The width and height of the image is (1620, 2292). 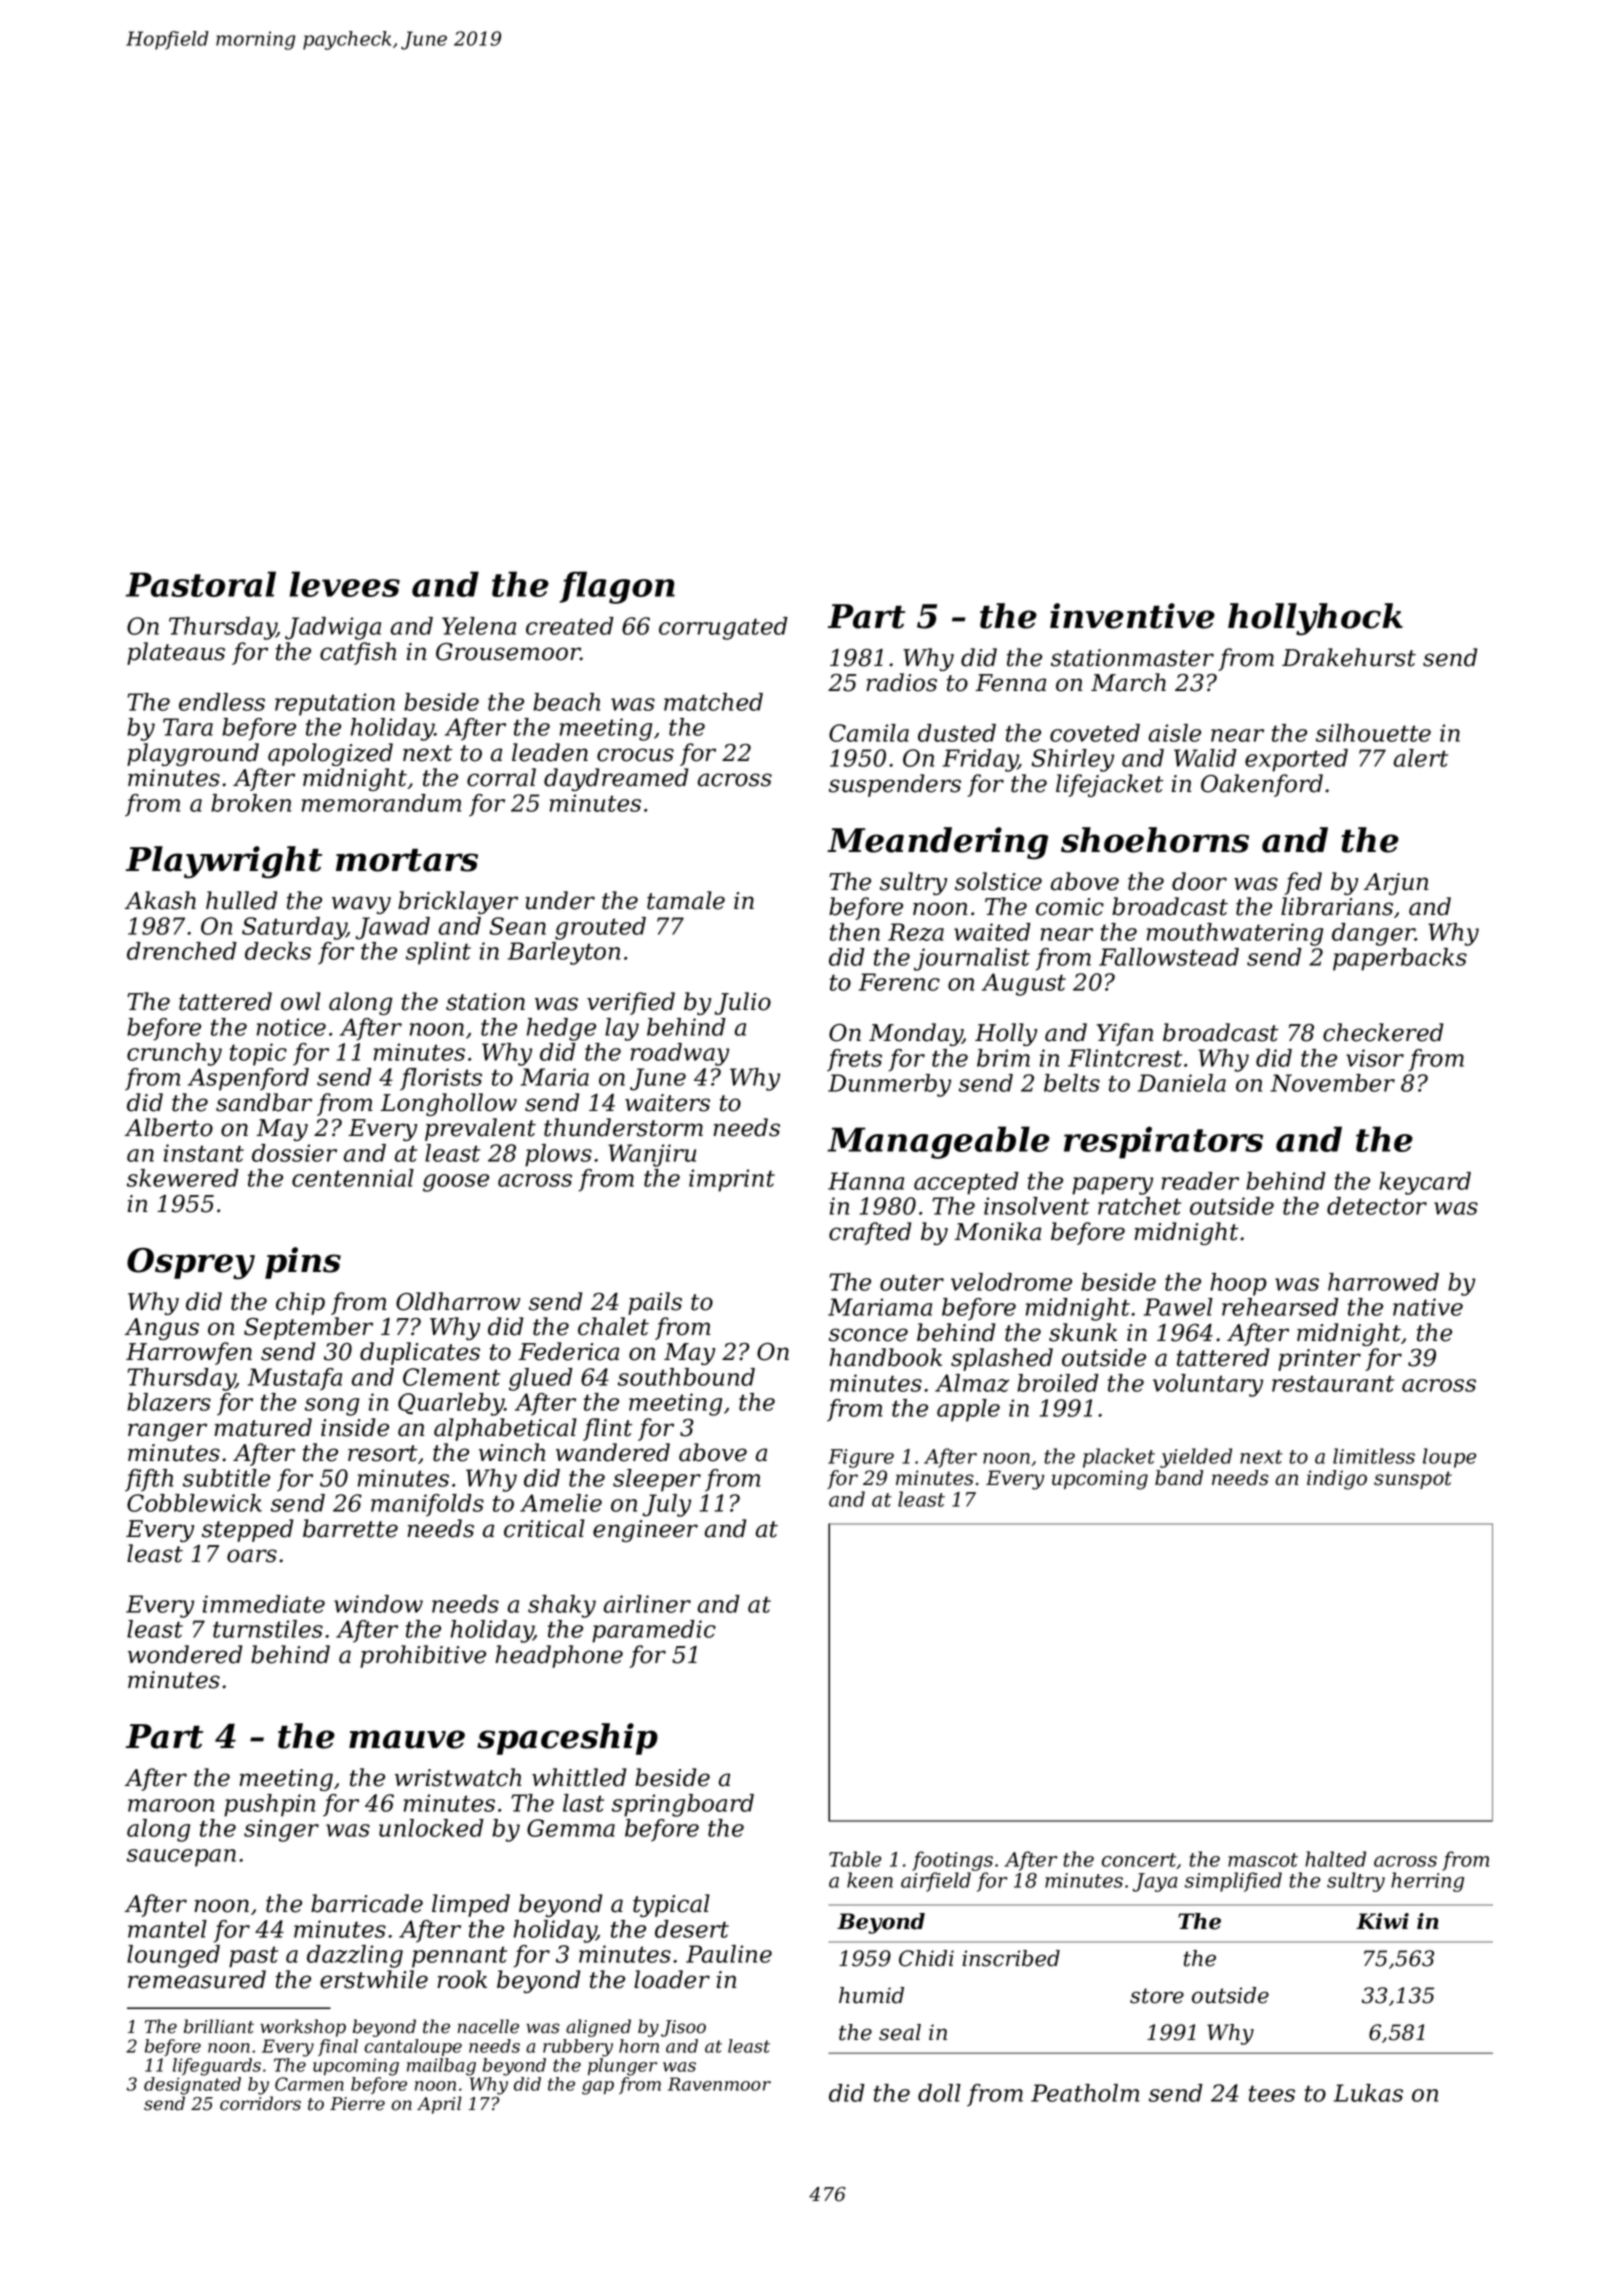 What do you see at coordinates (344, 584) in the image?
I see `levees` at bounding box center [344, 584].
